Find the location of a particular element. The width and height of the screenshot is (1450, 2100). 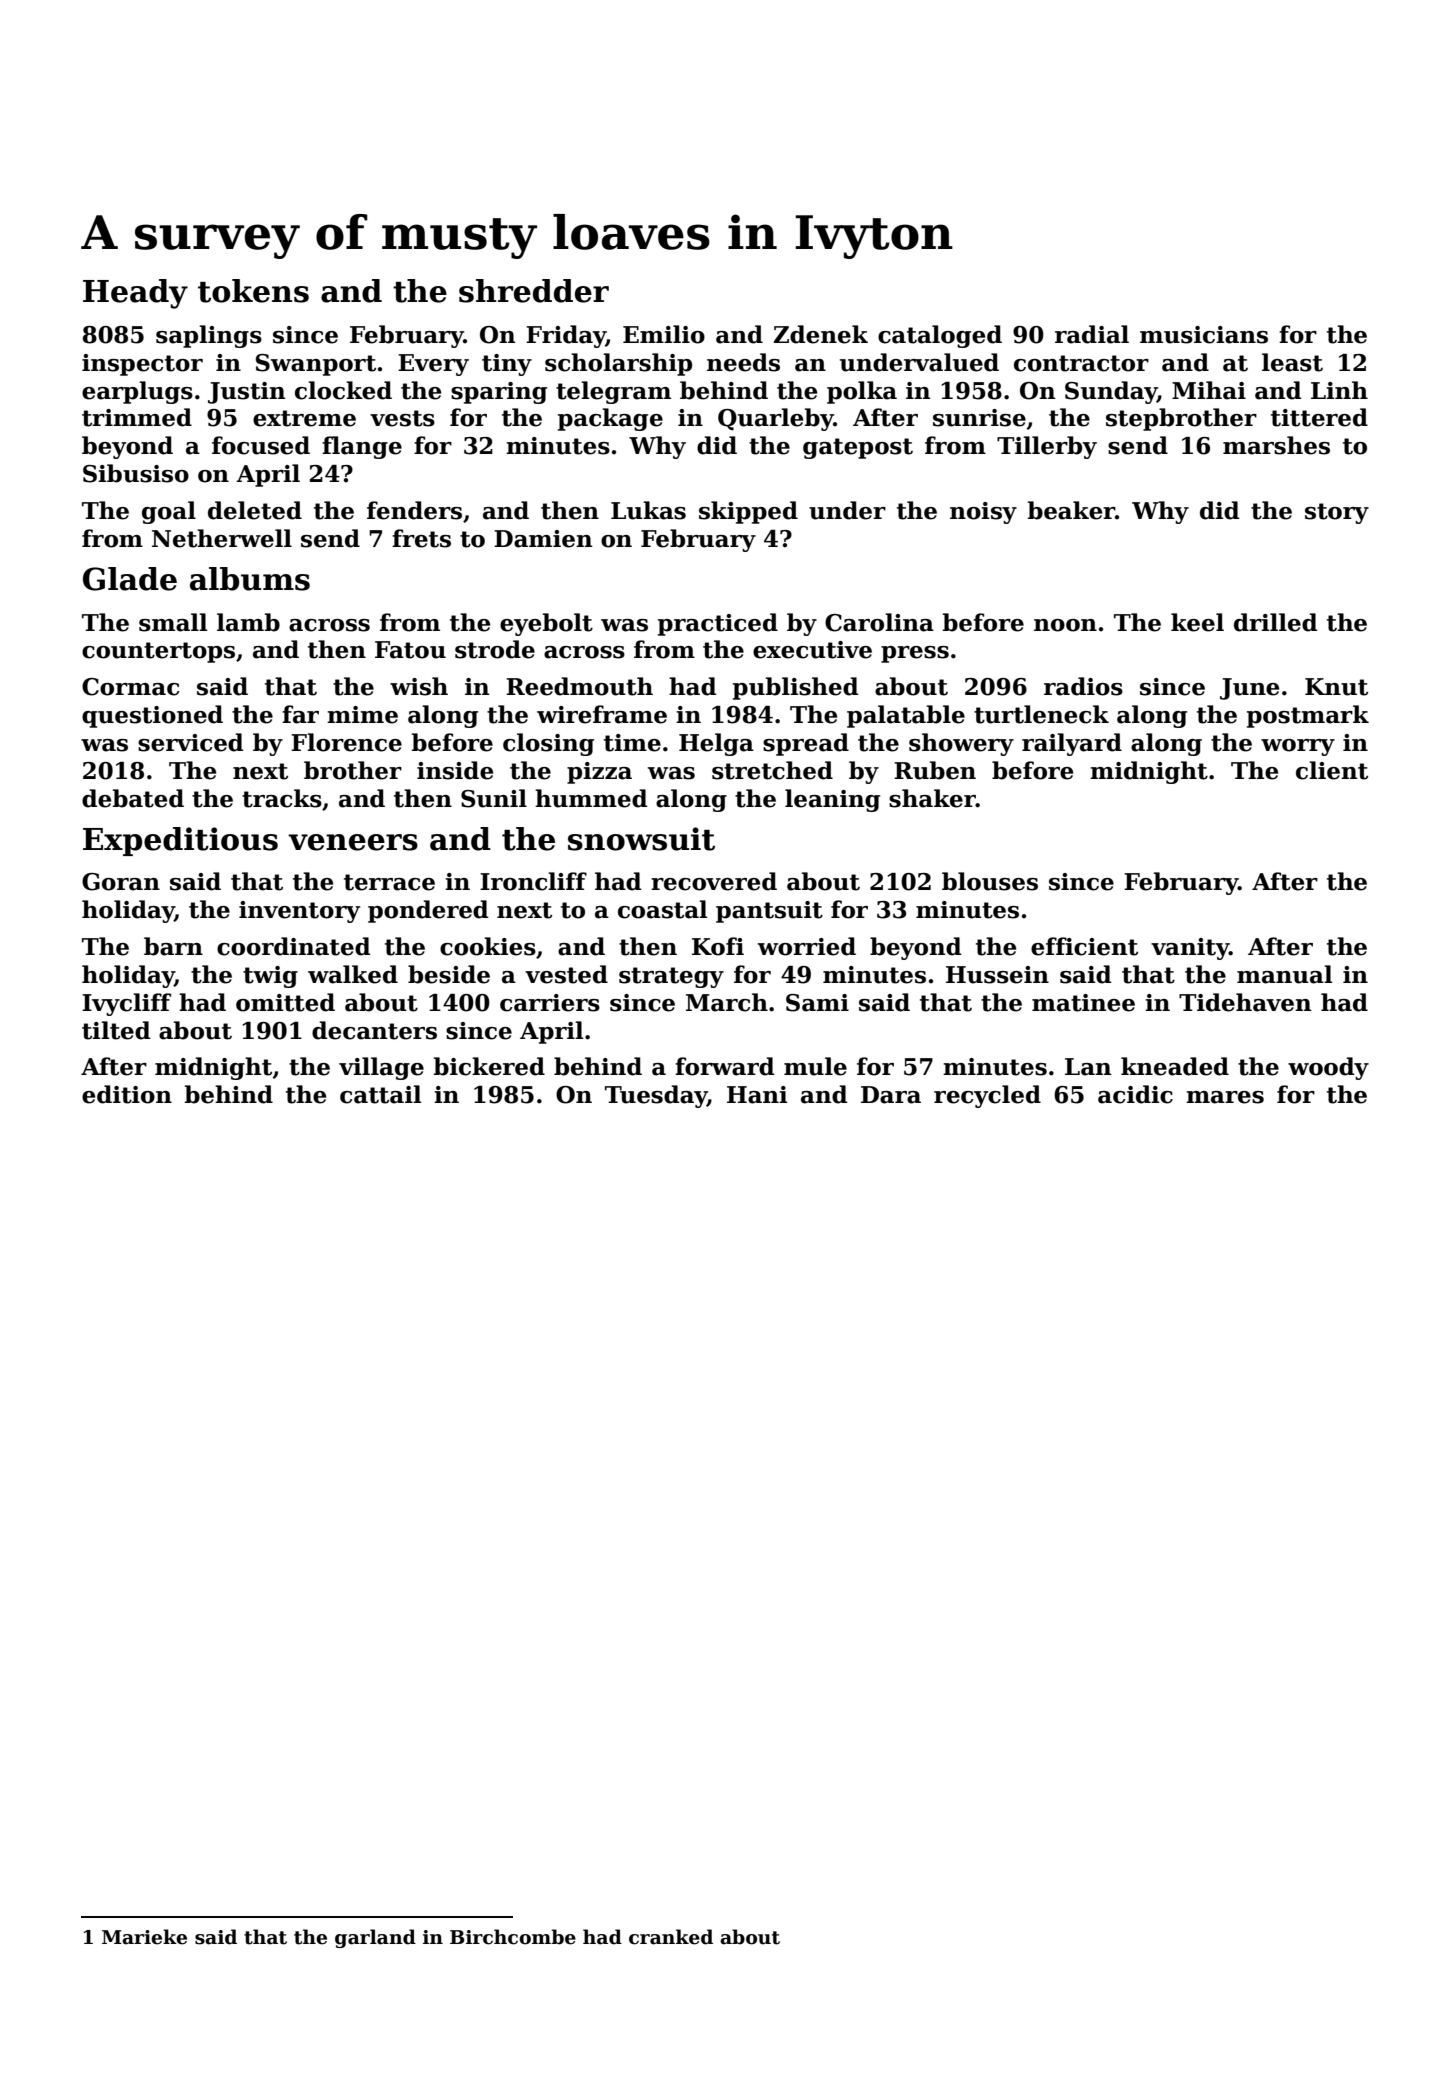

cranked is located at coordinates (671, 1937).
